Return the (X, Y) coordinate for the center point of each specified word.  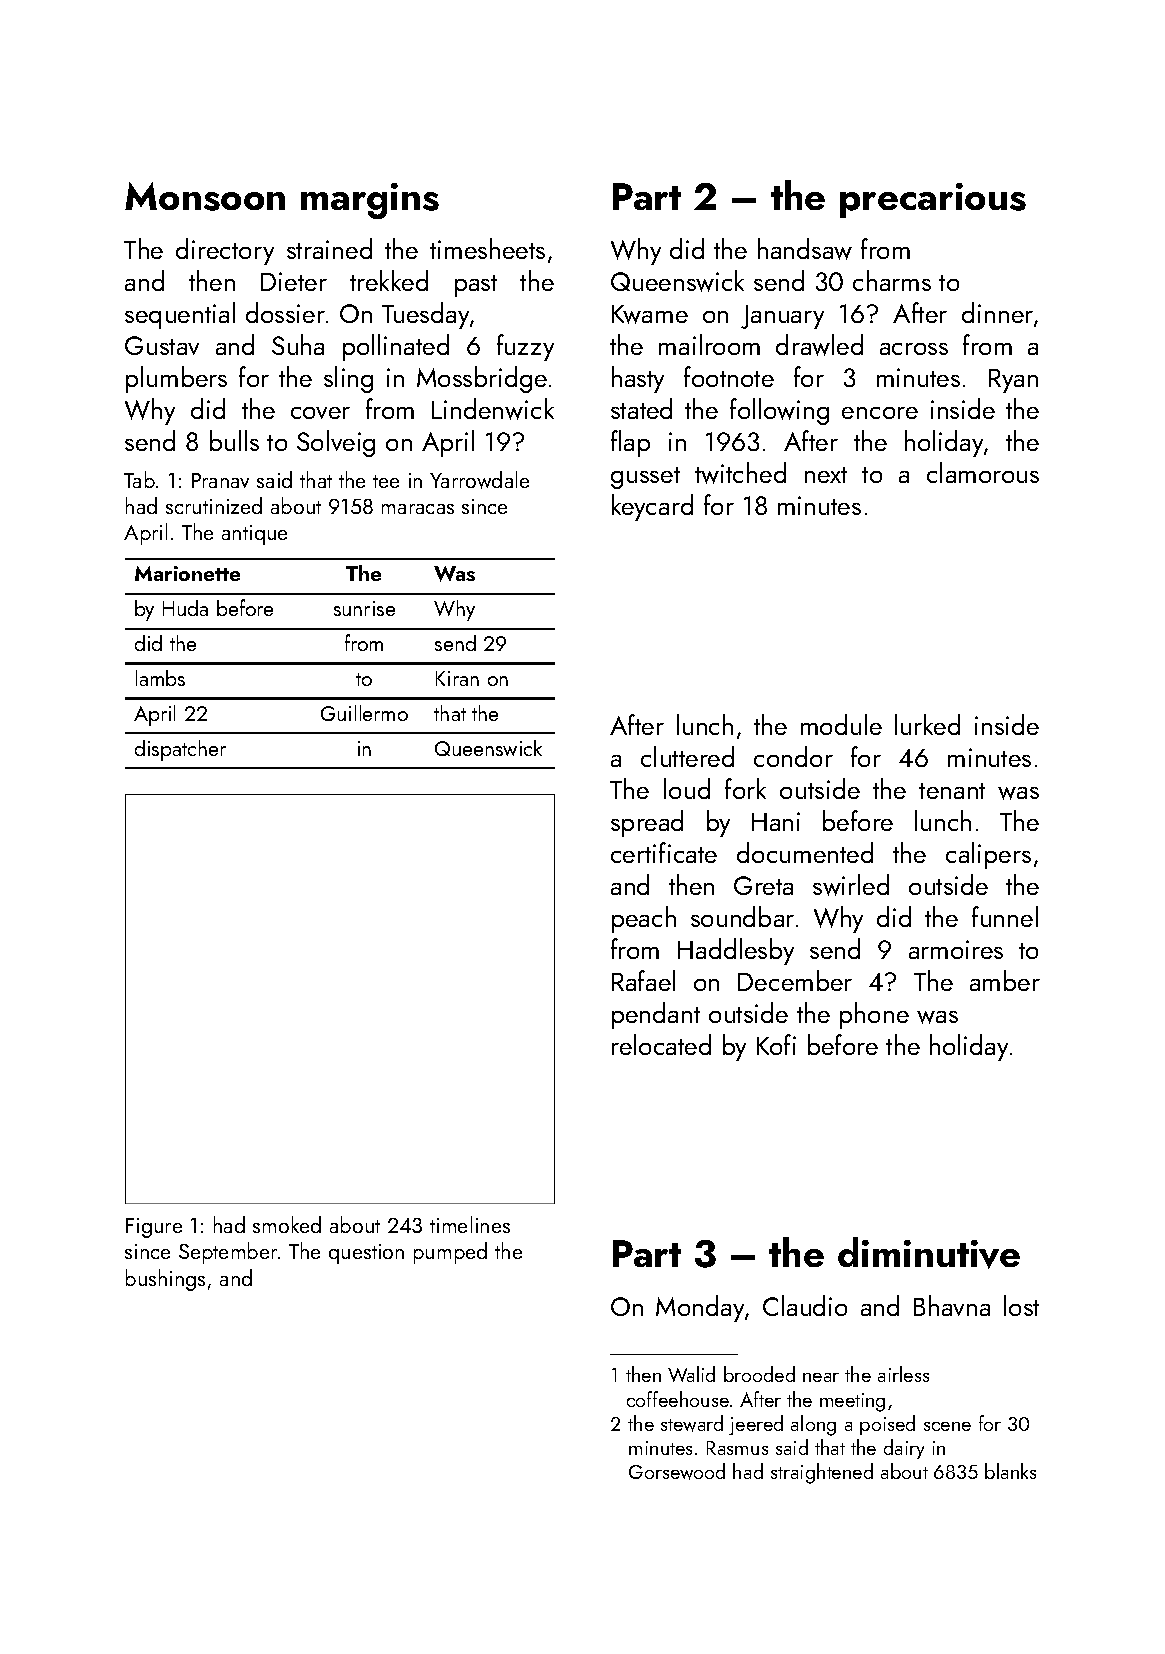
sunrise (364, 608)
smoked (287, 1224)
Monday (700, 1308)
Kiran (457, 678)
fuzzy (525, 347)
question (366, 1254)
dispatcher (180, 750)
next (826, 475)
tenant (952, 791)
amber (1005, 980)
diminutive (929, 1253)
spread (647, 823)
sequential (180, 315)
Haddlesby (736, 951)
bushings (165, 1280)
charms (892, 280)
